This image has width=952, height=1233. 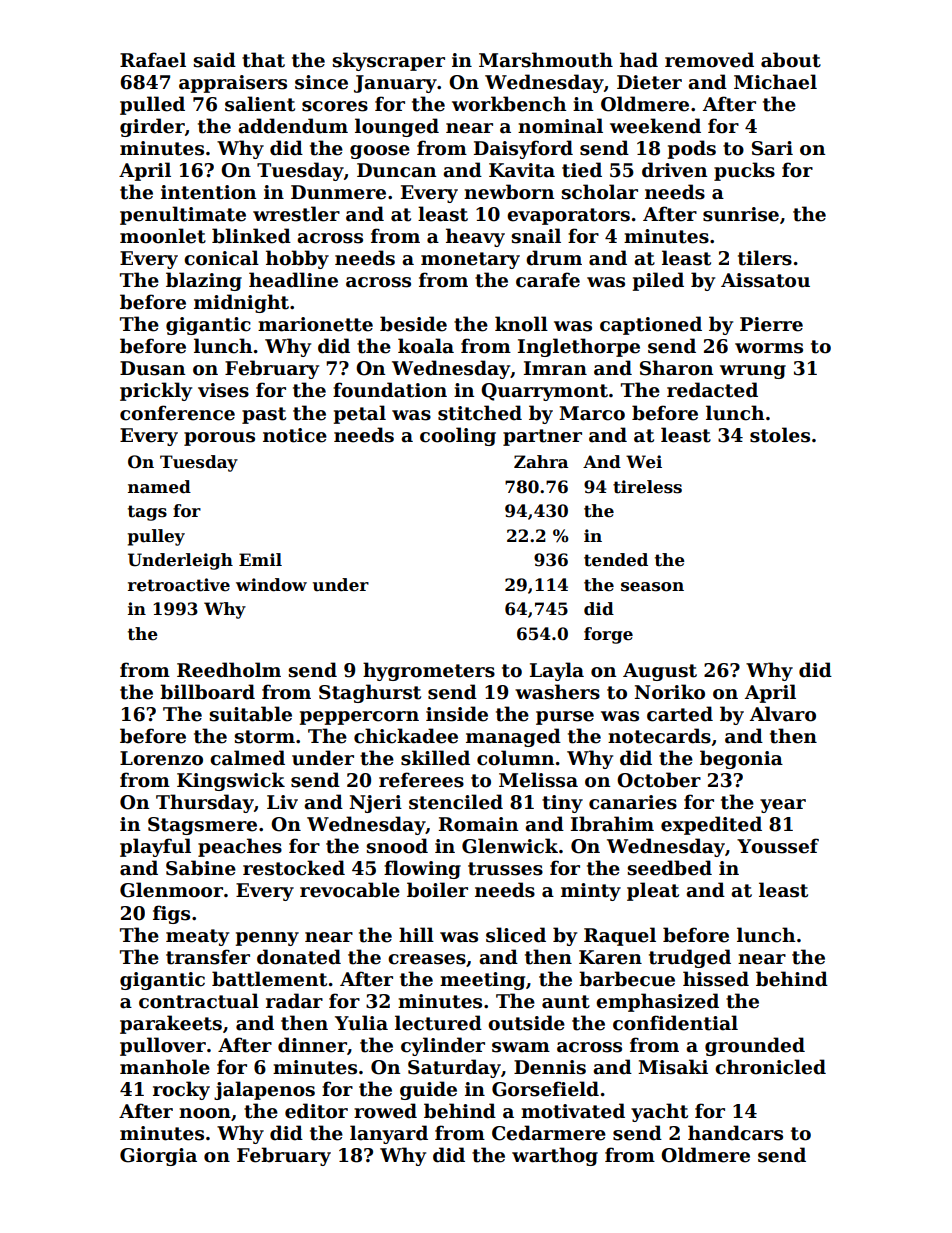 What do you see at coordinates (153, 60) in the image?
I see `Rafael` at bounding box center [153, 60].
